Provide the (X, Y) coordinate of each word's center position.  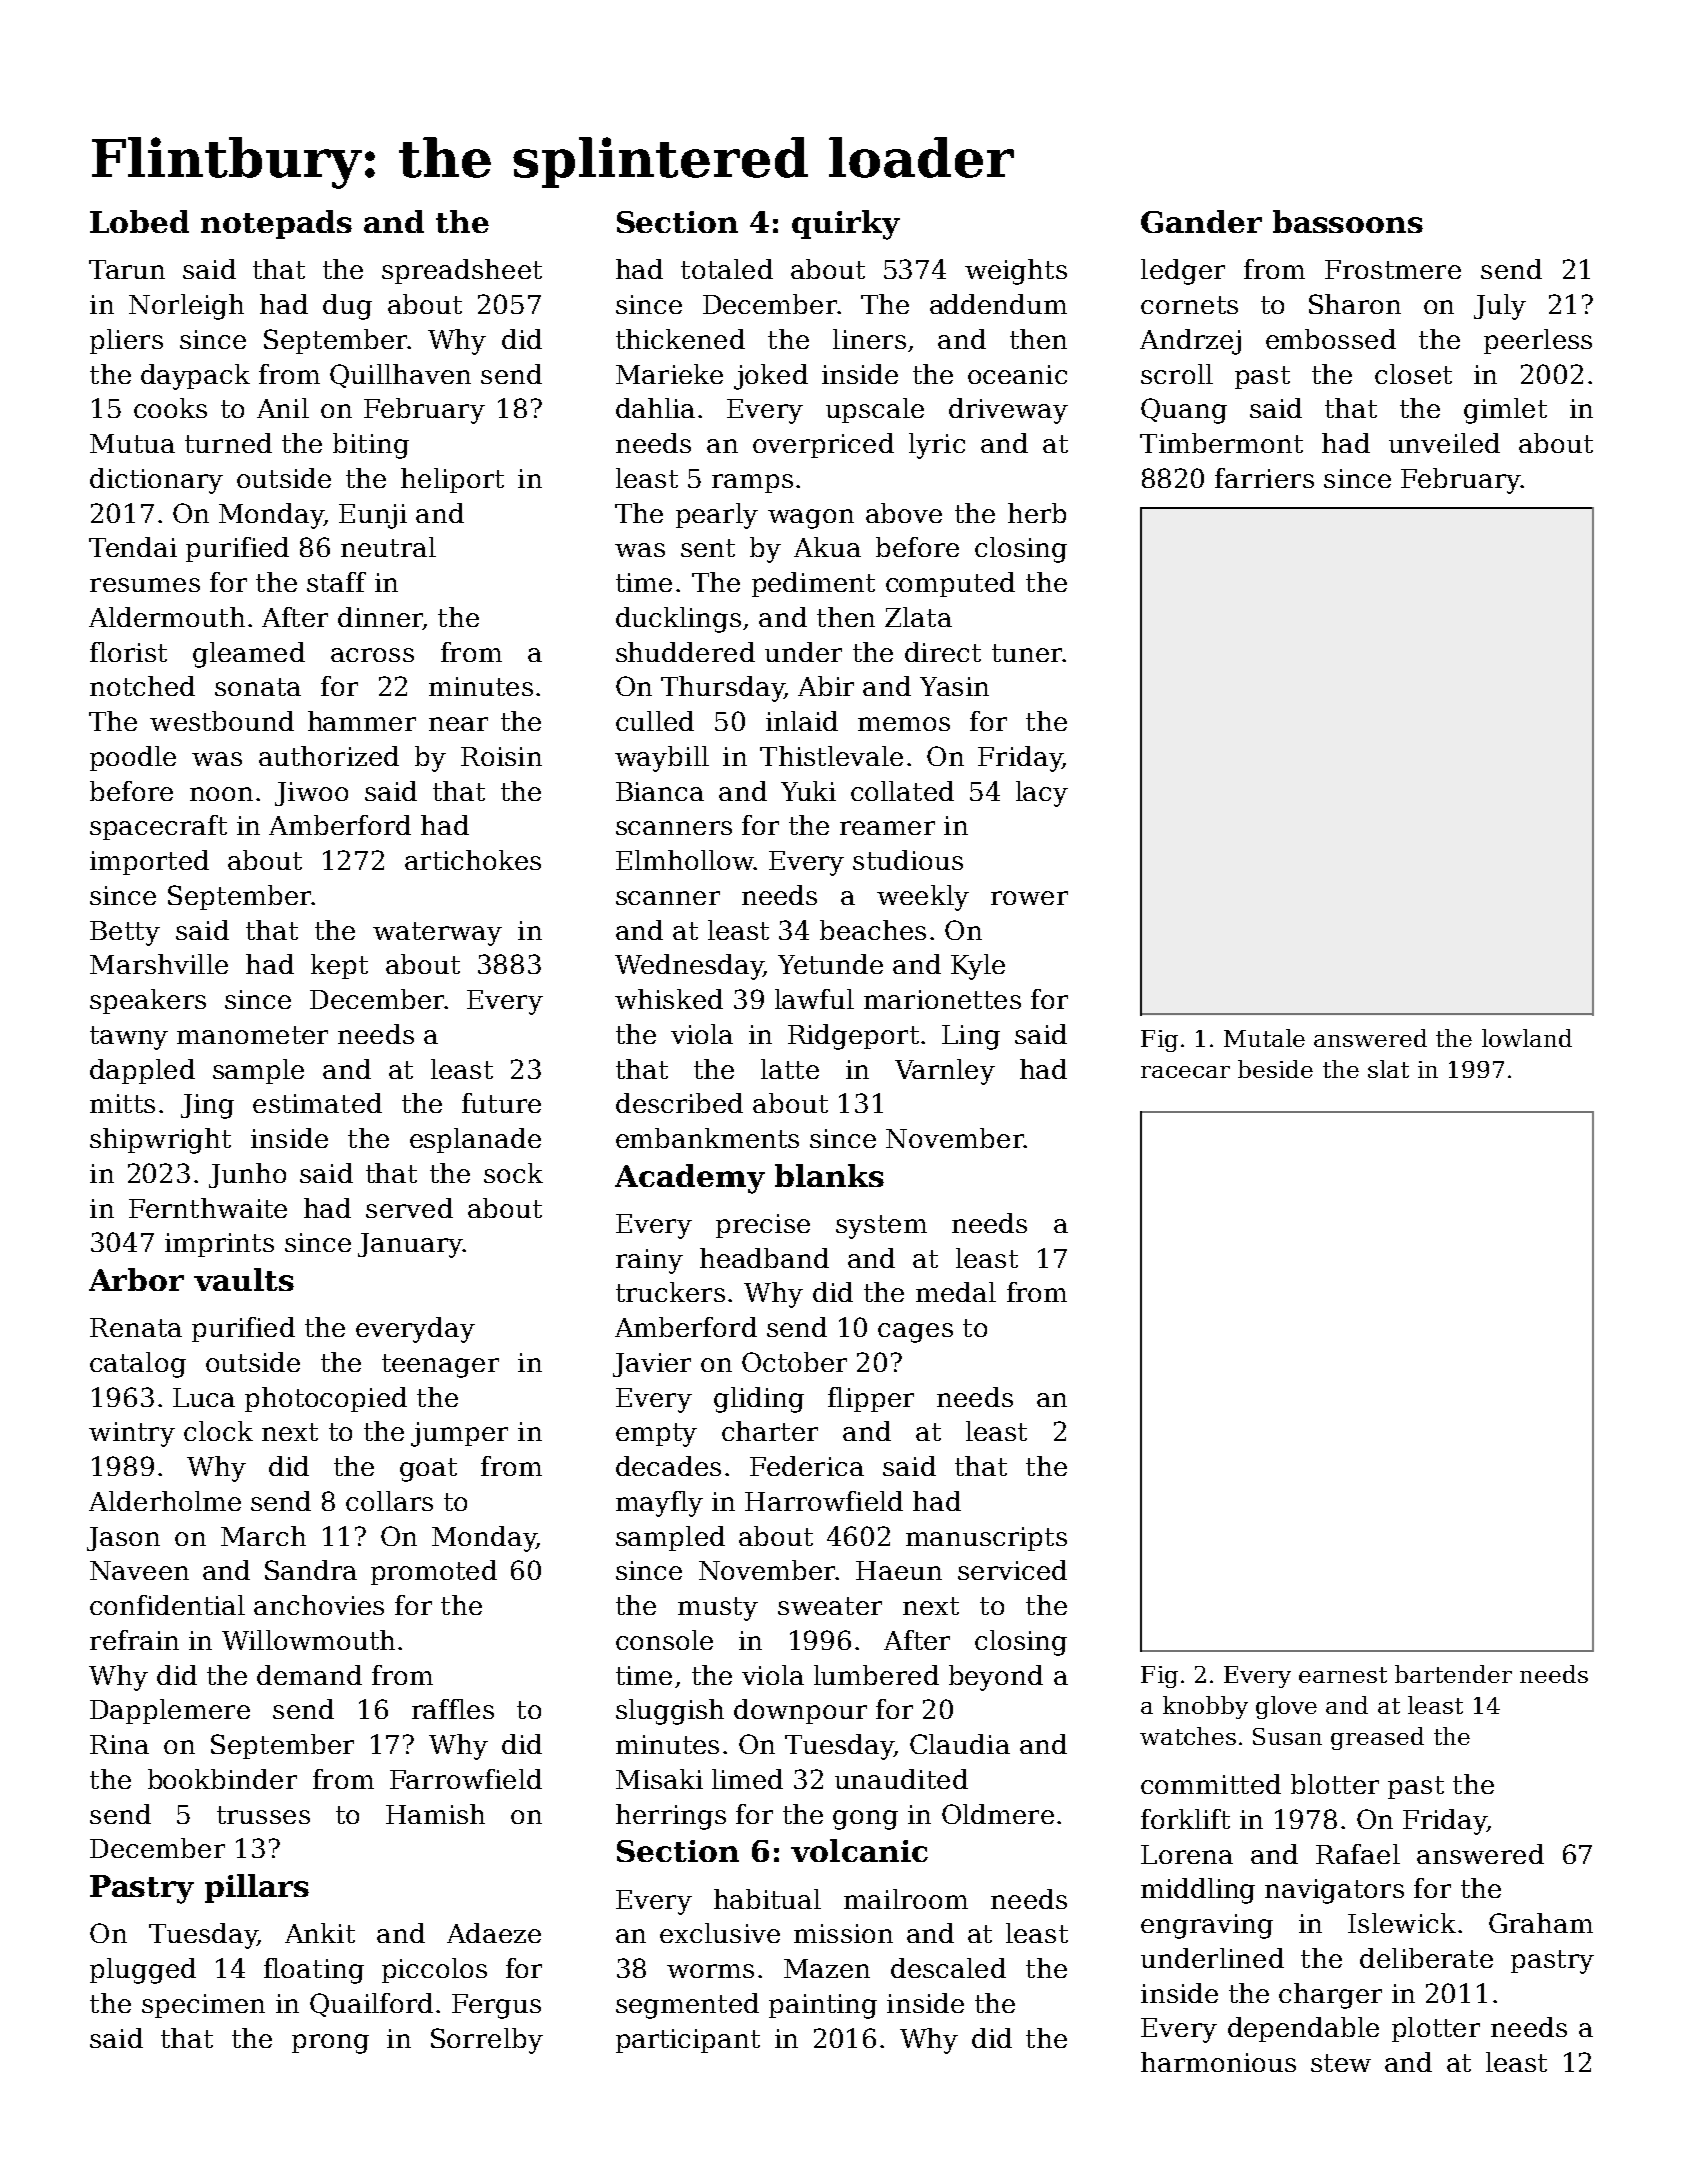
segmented (687, 2006)
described (679, 1103)
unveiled (1444, 443)
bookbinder (222, 1779)
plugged (143, 1971)
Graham (1541, 1923)
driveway (1008, 411)
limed (747, 1779)
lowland (1527, 1038)
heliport (452, 480)
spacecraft (158, 827)
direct (943, 652)
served (409, 1208)
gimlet (1505, 411)
